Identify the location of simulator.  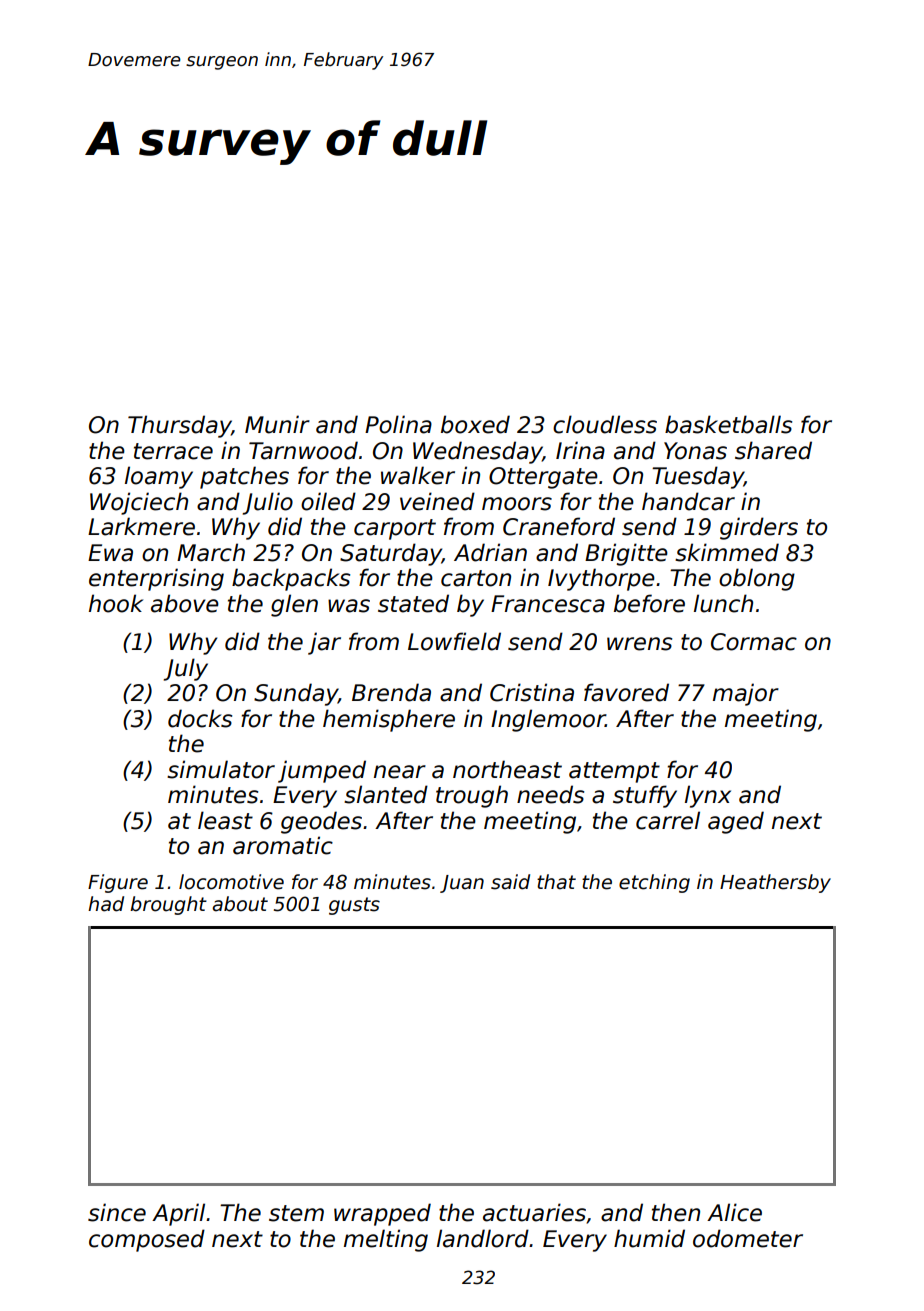
(221, 769).
